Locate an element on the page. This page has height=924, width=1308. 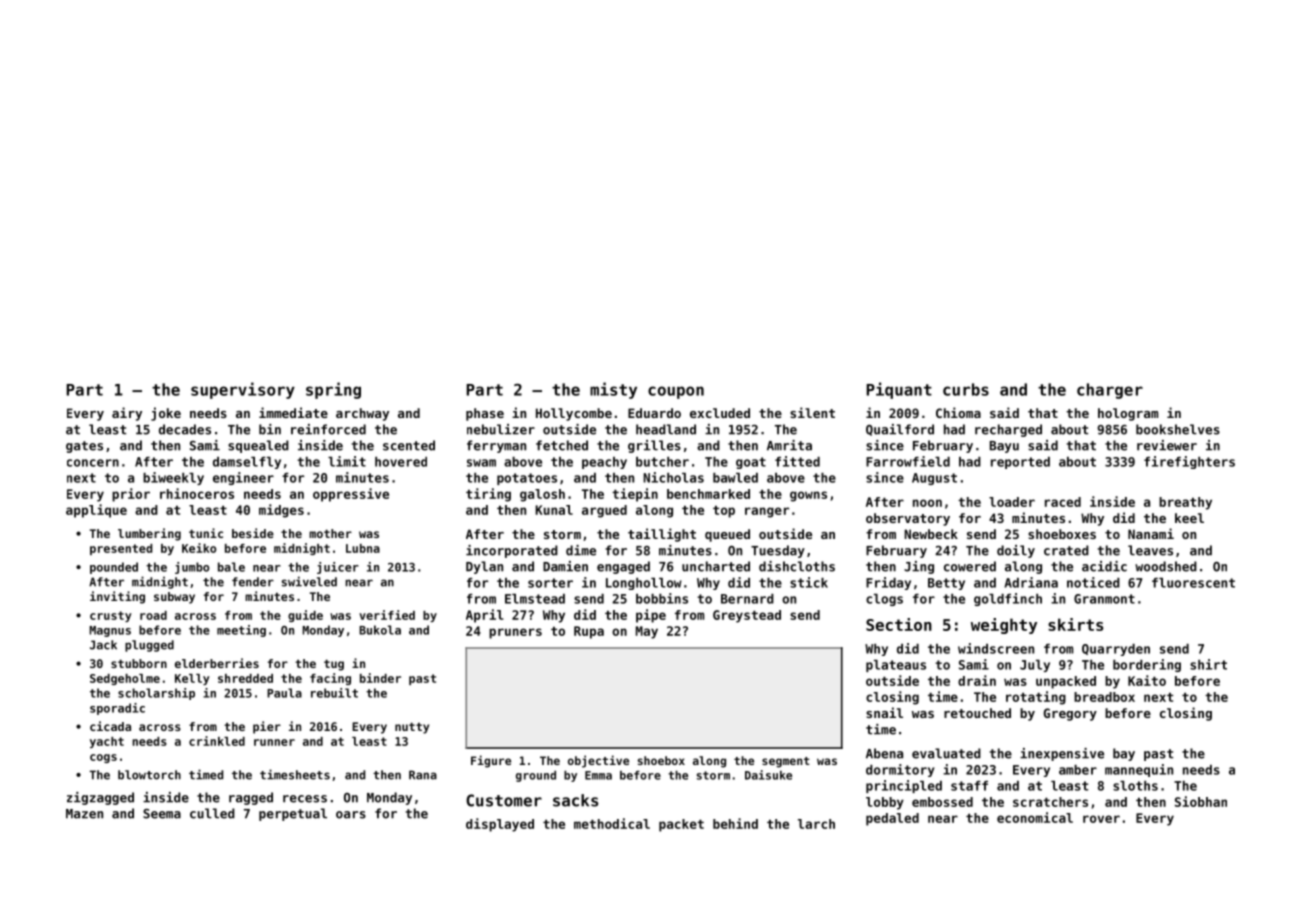
charger is located at coordinates (1110, 391).
